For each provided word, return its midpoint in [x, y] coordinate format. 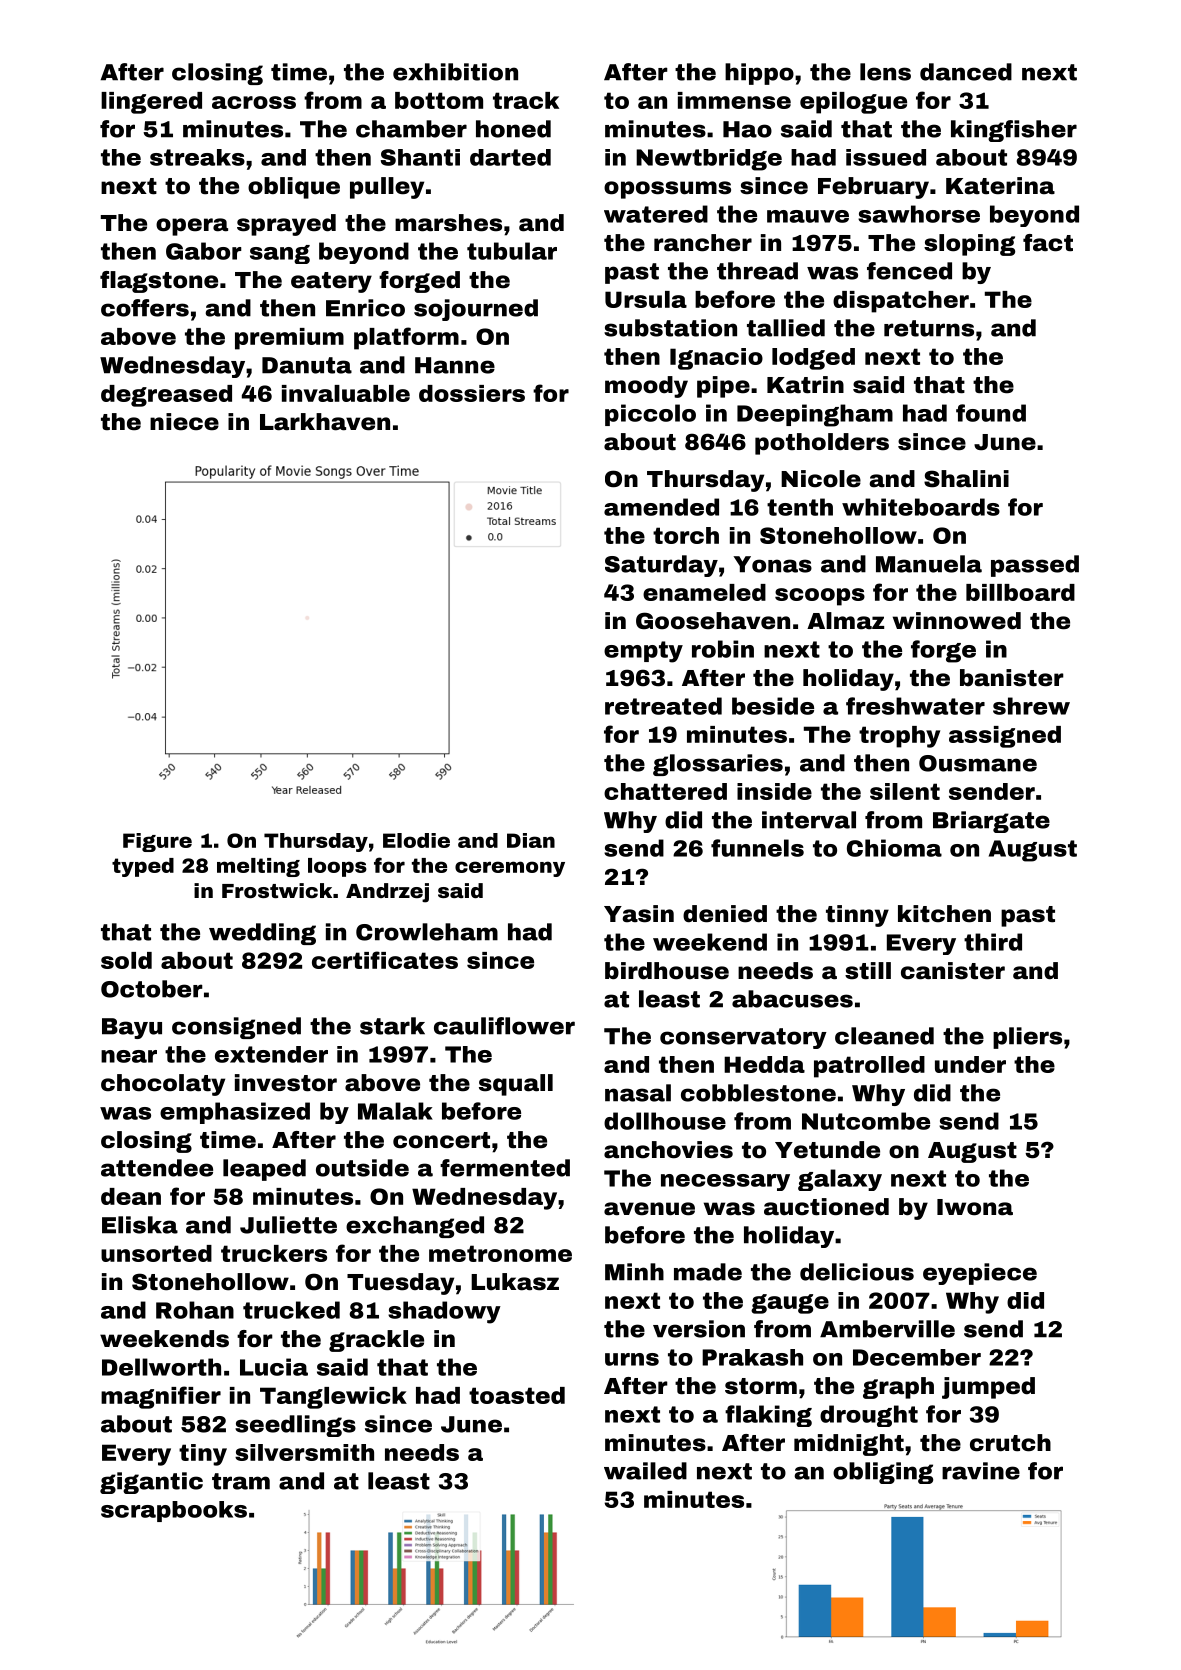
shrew [1031, 706]
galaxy [840, 1180]
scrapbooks [174, 1511]
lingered [151, 103]
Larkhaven [325, 422]
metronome [500, 1253]
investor [286, 1083]
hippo [759, 74]
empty [643, 652]
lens [885, 72]
